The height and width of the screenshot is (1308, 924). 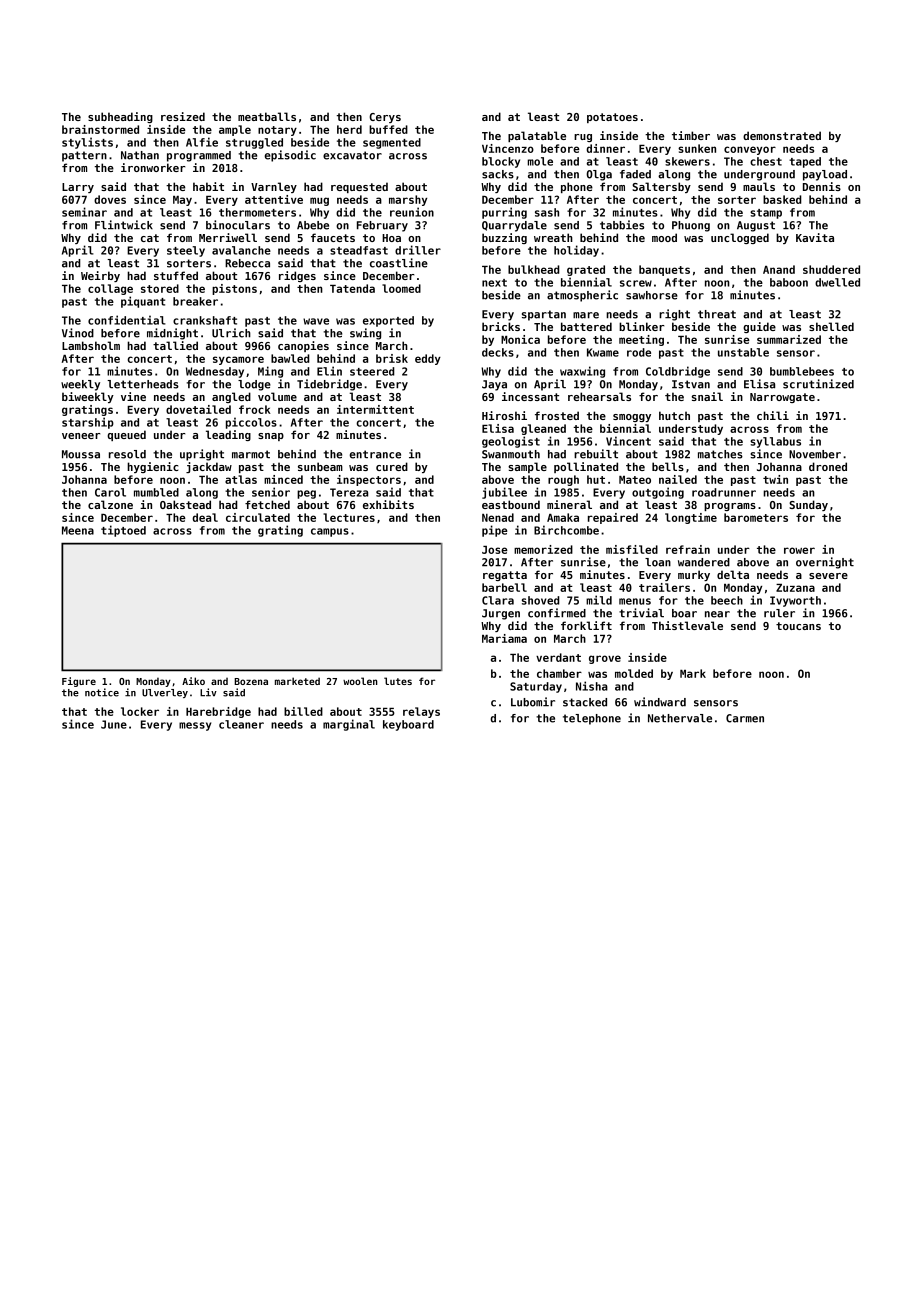 I want to click on messy, so click(x=195, y=726).
